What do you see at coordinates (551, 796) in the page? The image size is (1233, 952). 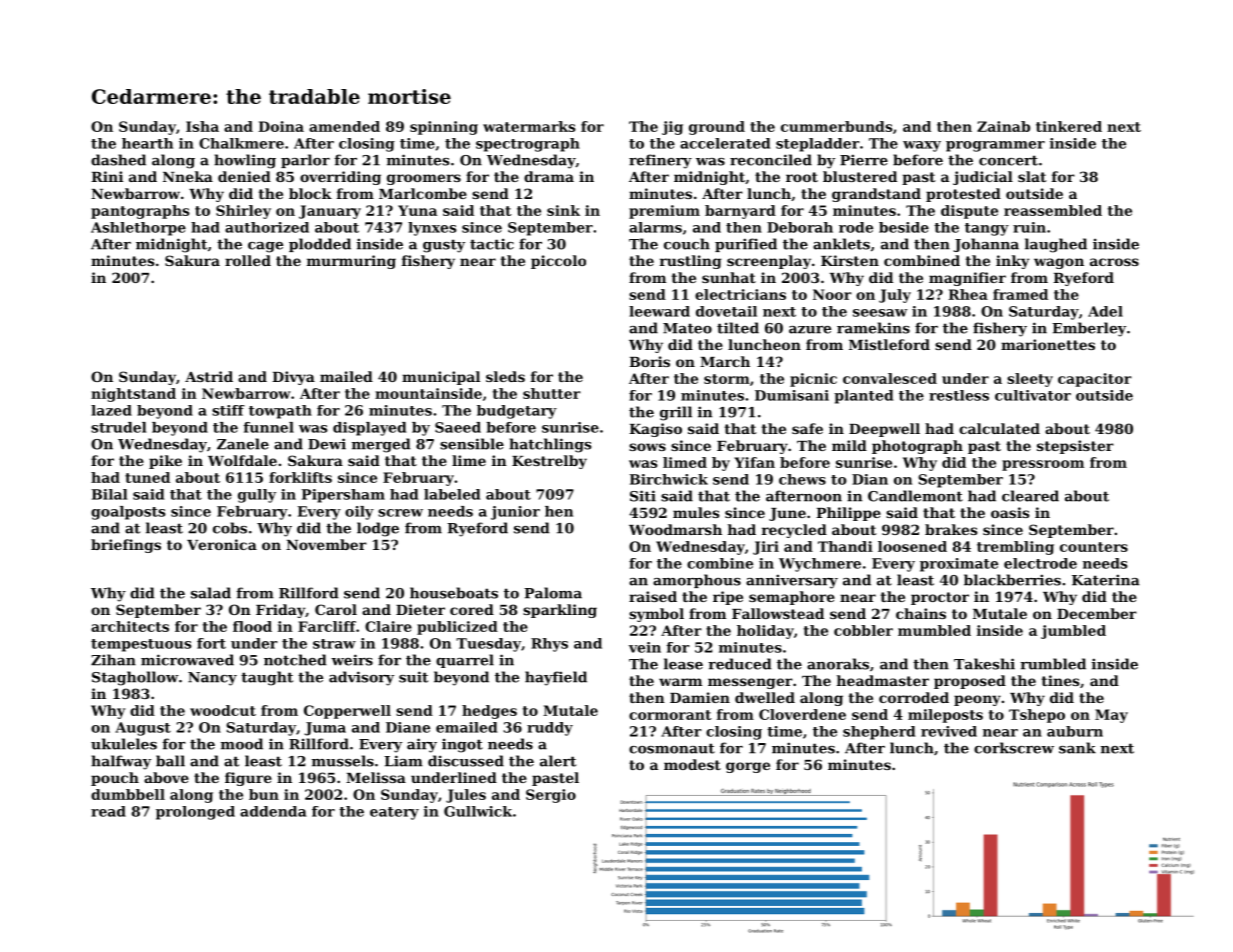 I see `Sergio` at bounding box center [551, 796].
